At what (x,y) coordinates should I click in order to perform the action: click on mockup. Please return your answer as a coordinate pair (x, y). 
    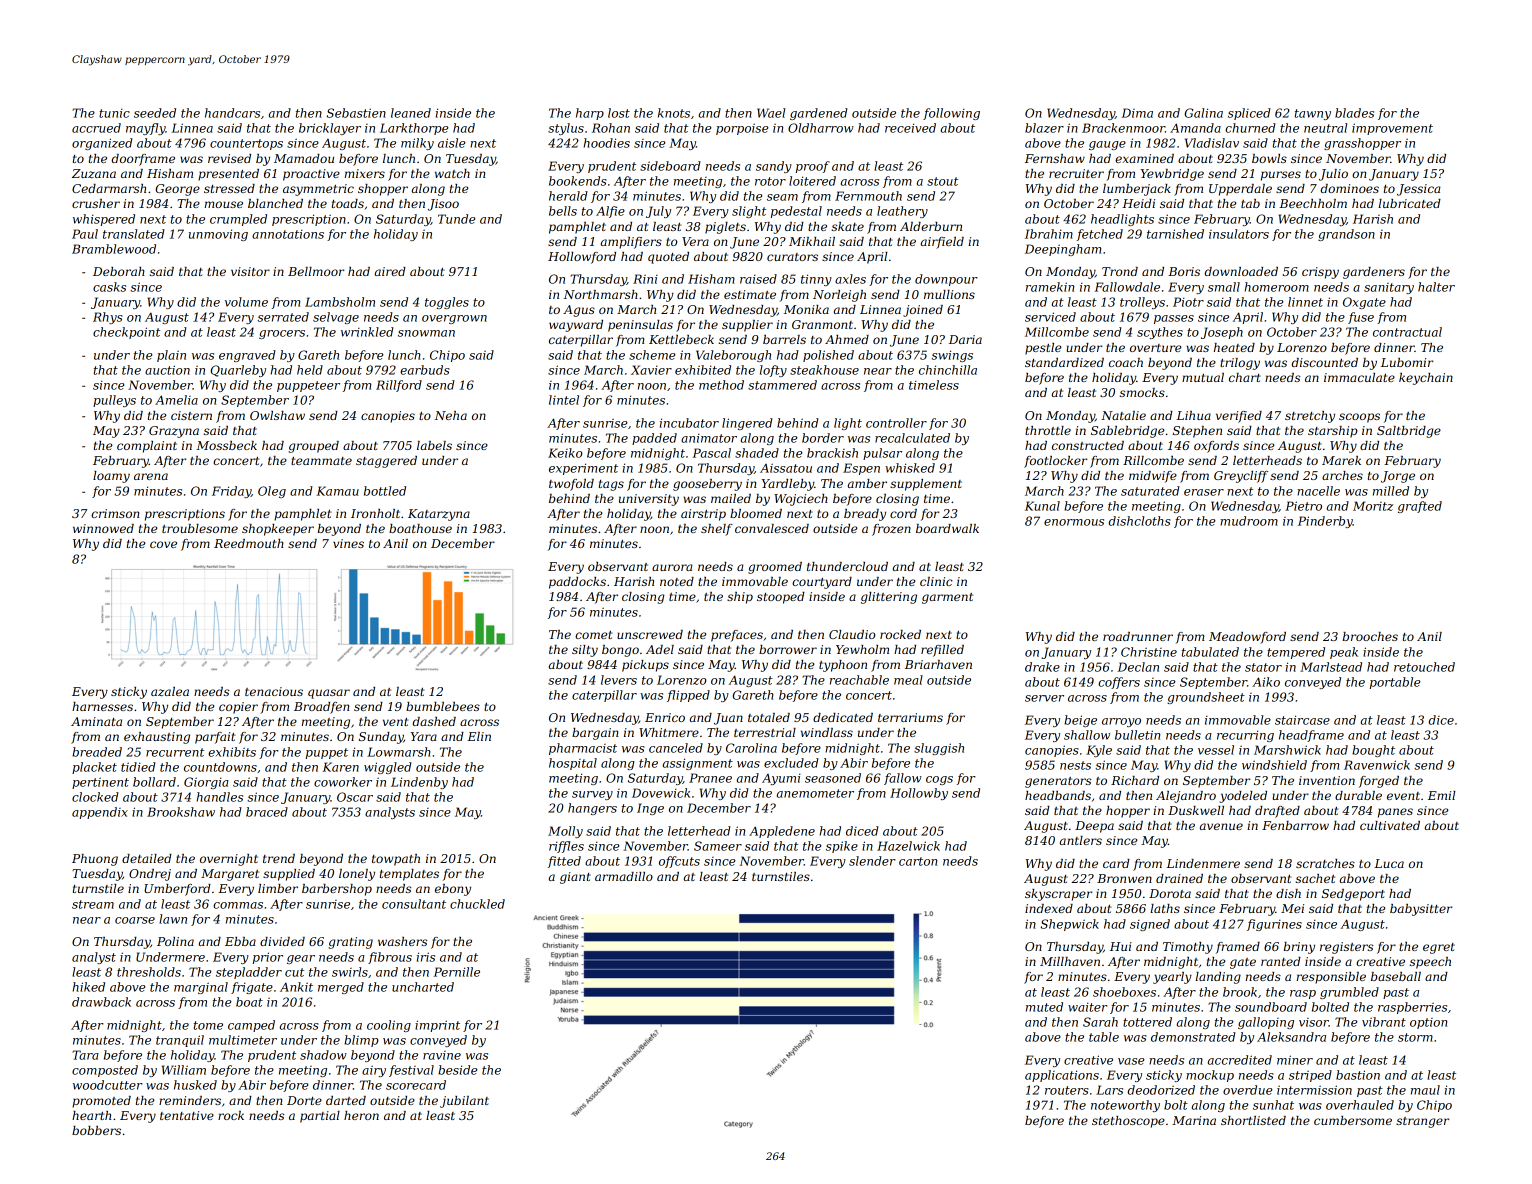
    Looking at the image, I should click on (1210, 1076).
